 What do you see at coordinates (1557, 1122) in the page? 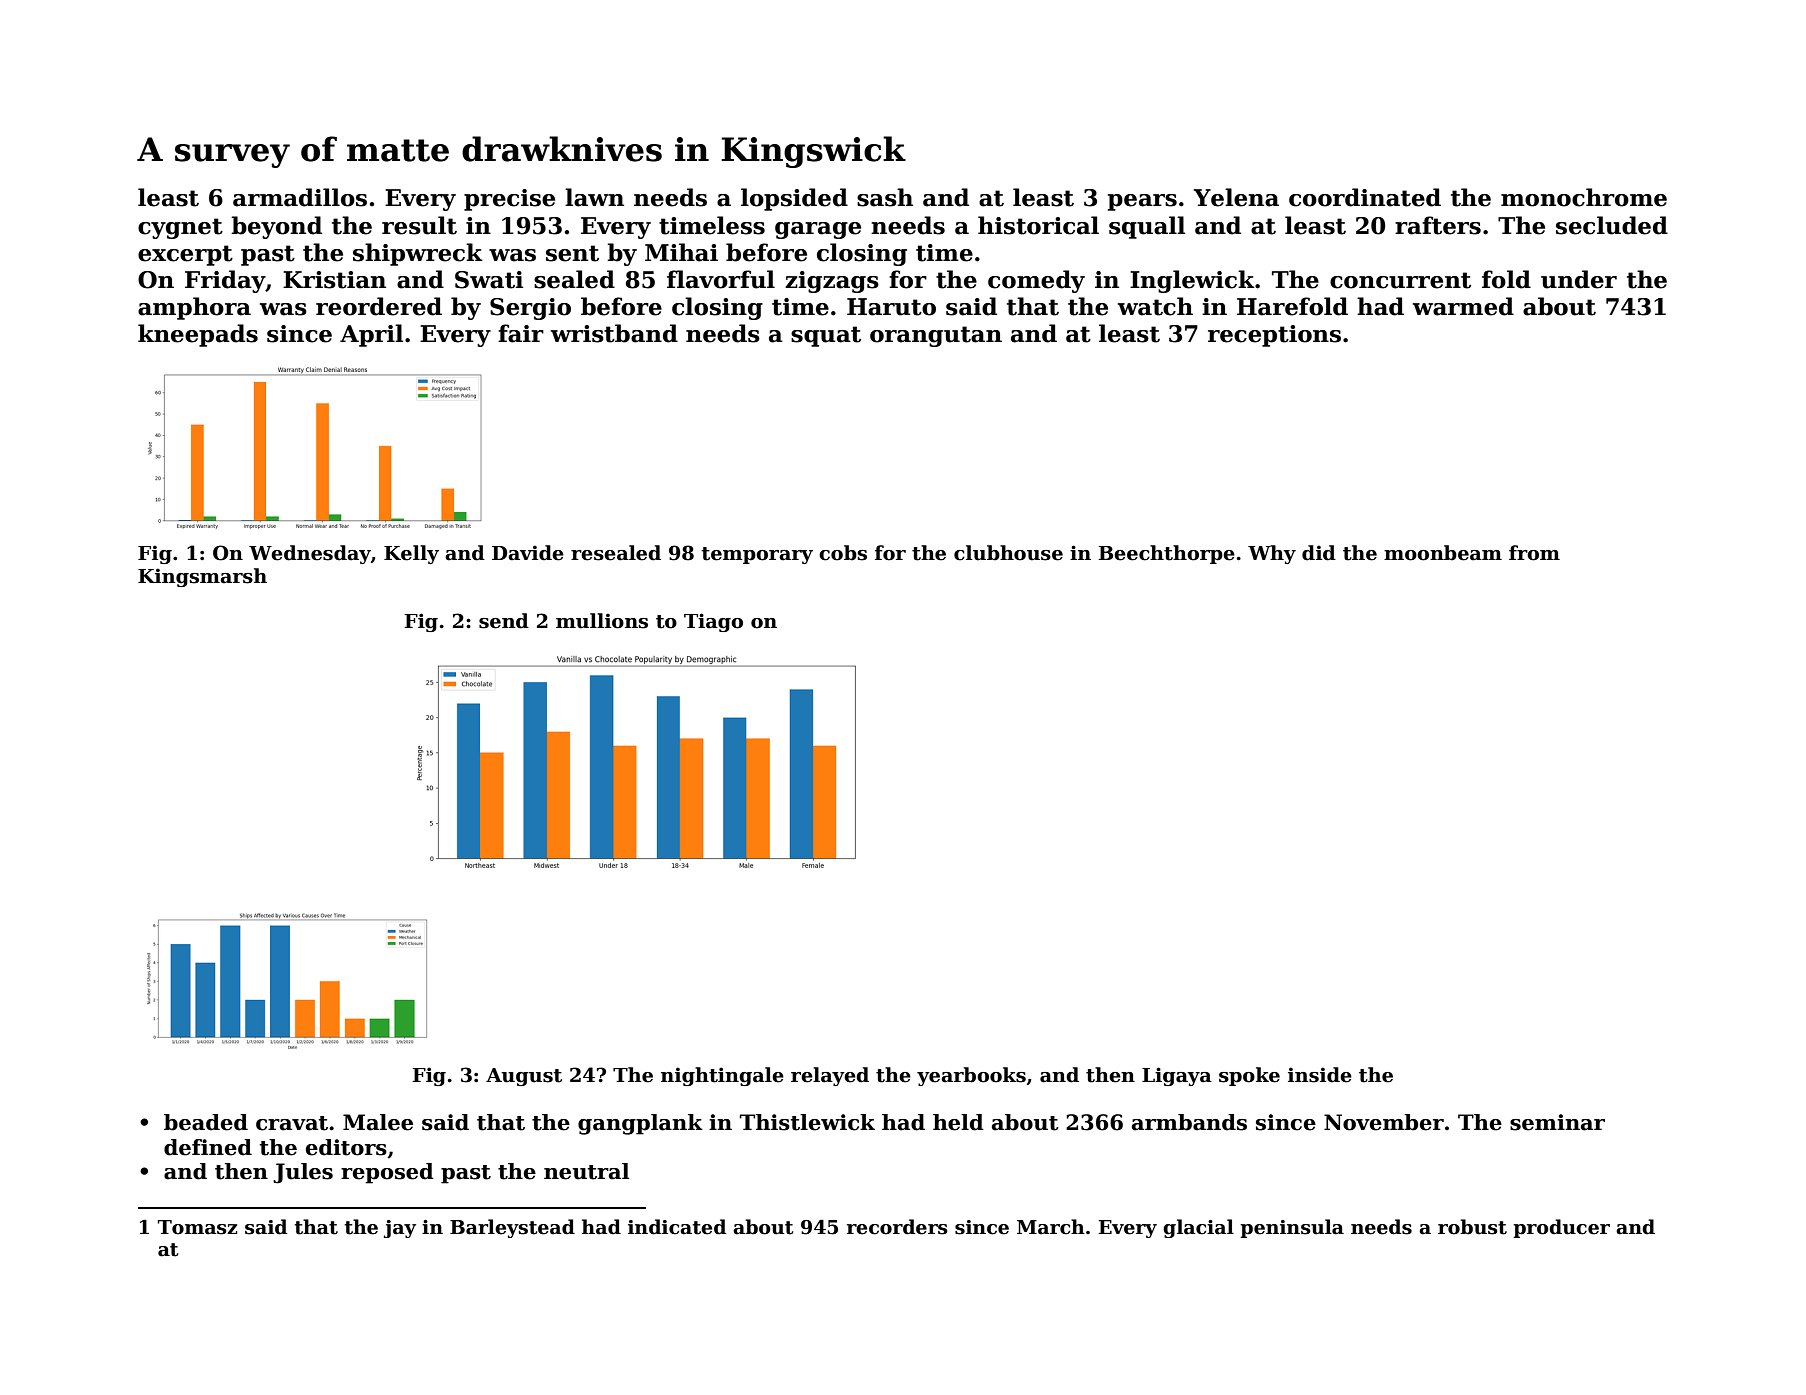
I see `seminar` at bounding box center [1557, 1122].
